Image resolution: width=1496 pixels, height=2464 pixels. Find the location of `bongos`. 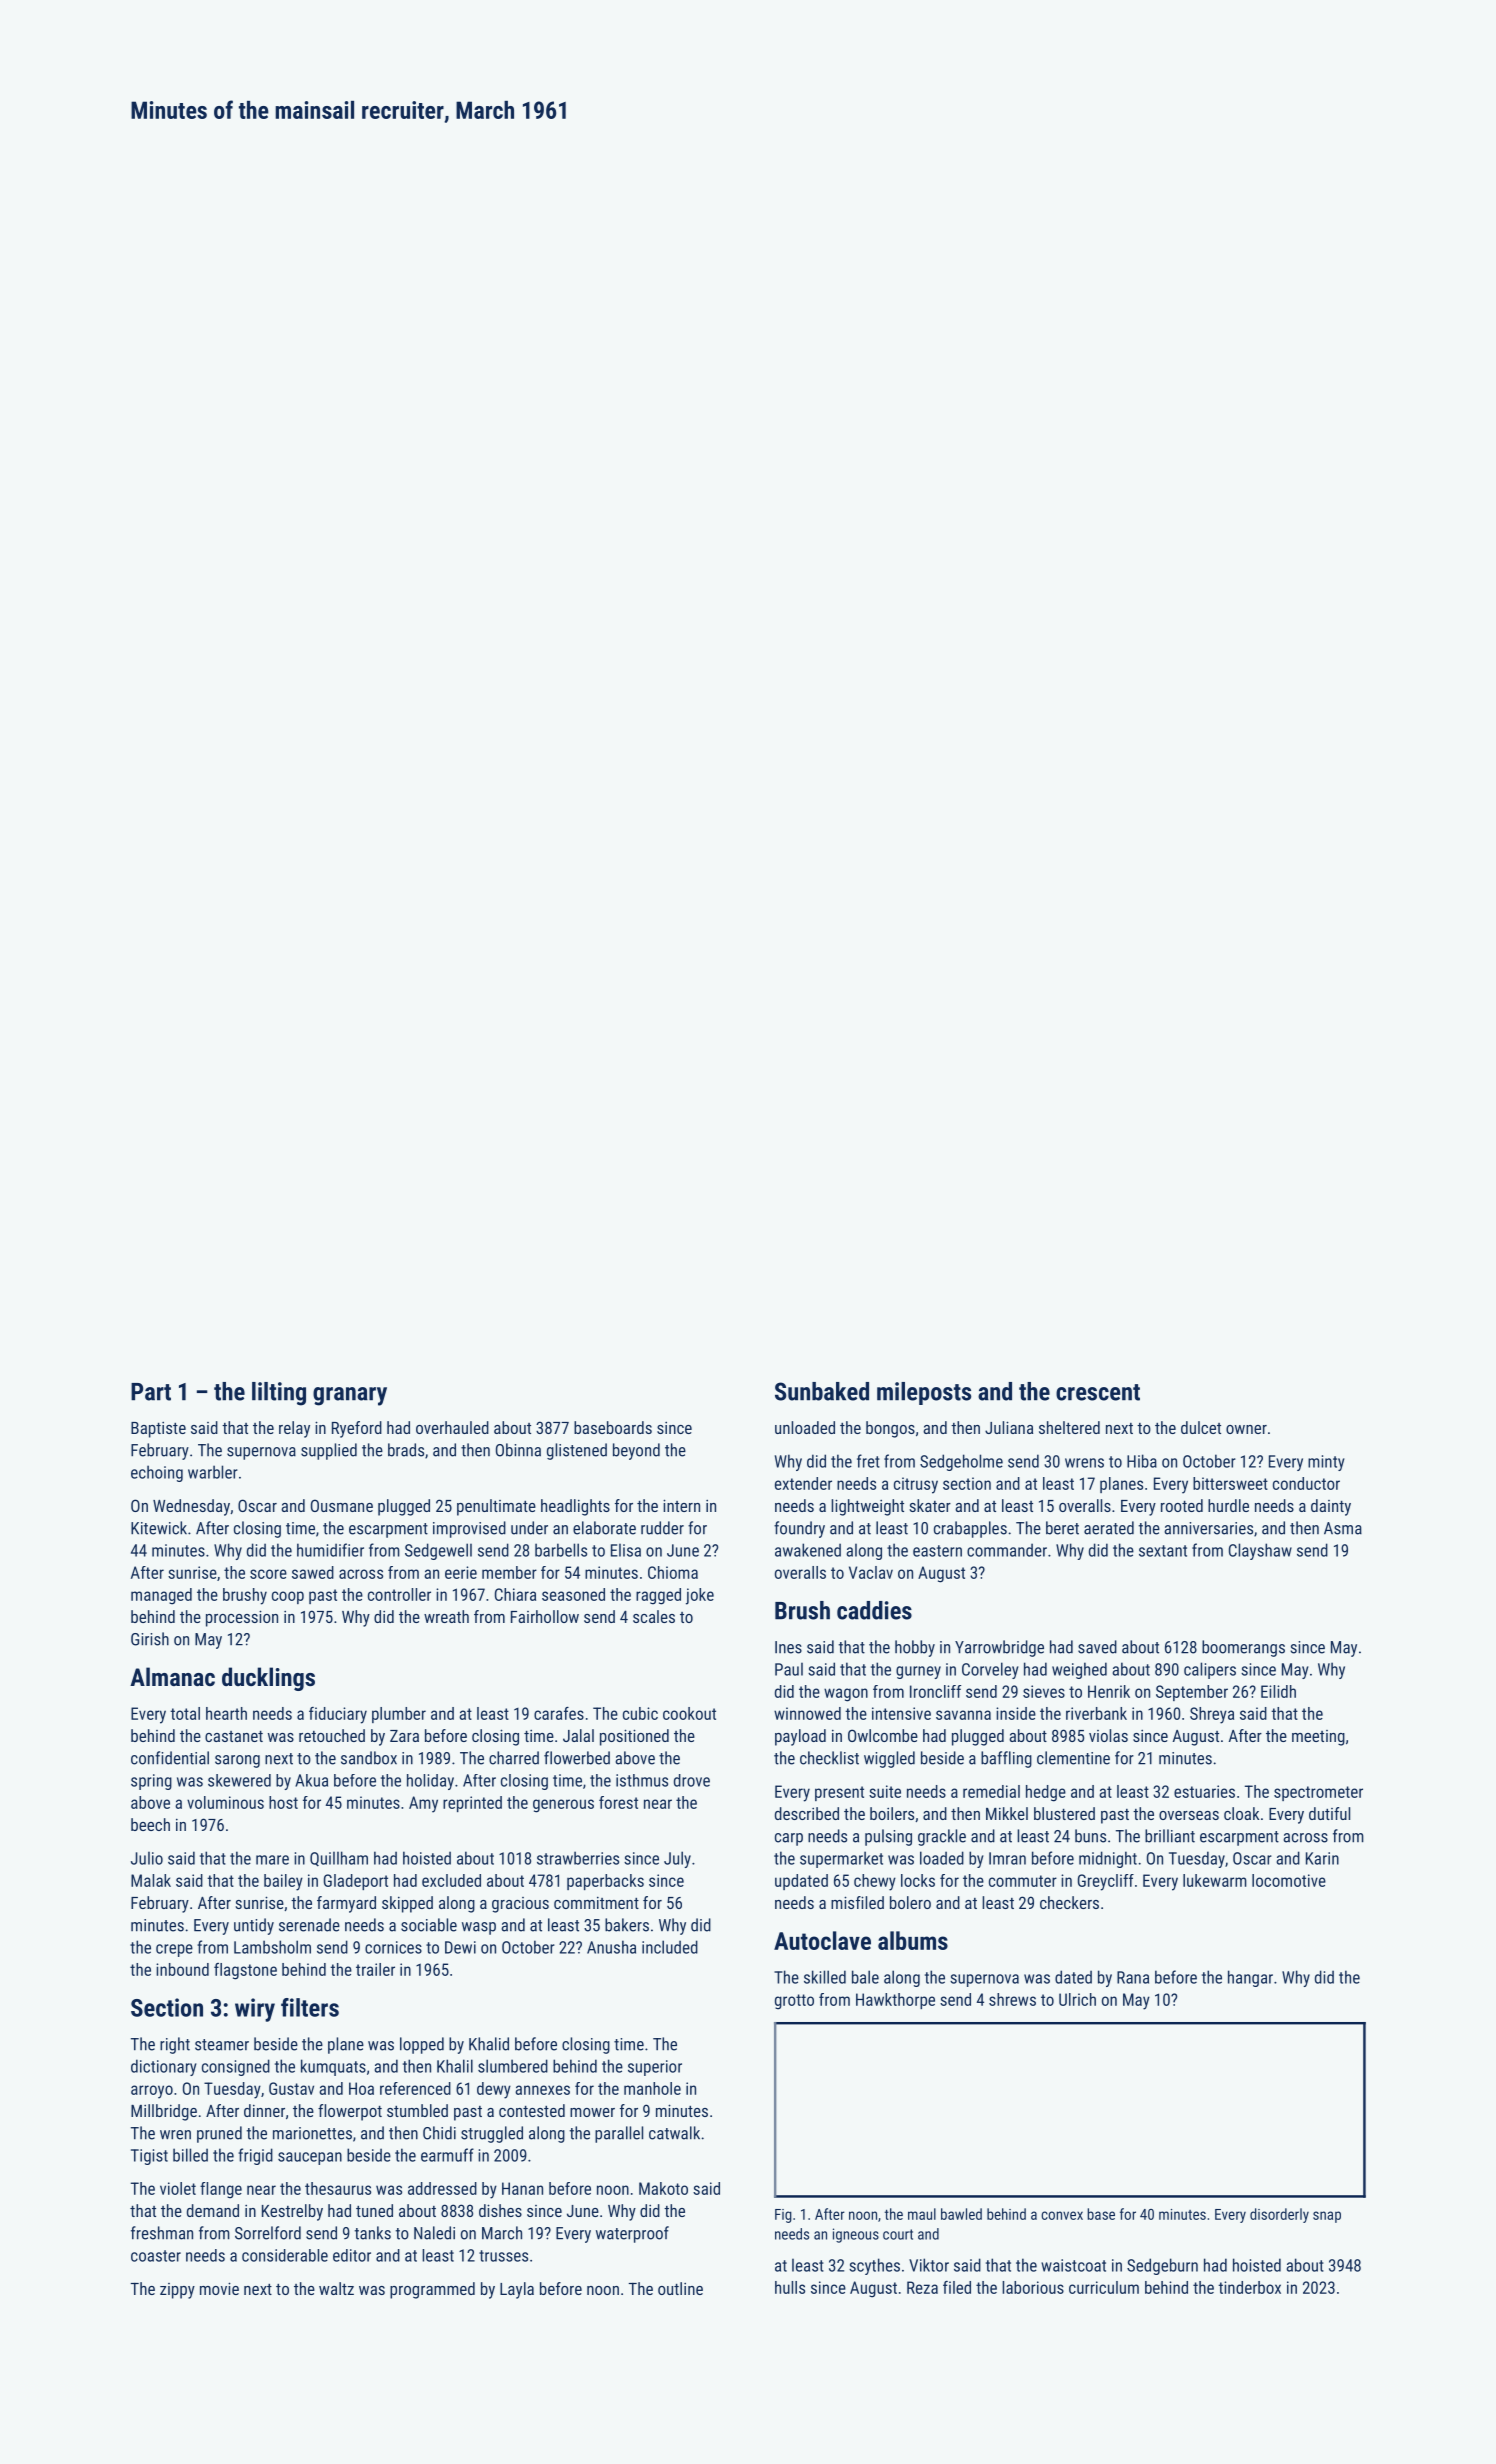

bongos is located at coordinates (890, 1429).
